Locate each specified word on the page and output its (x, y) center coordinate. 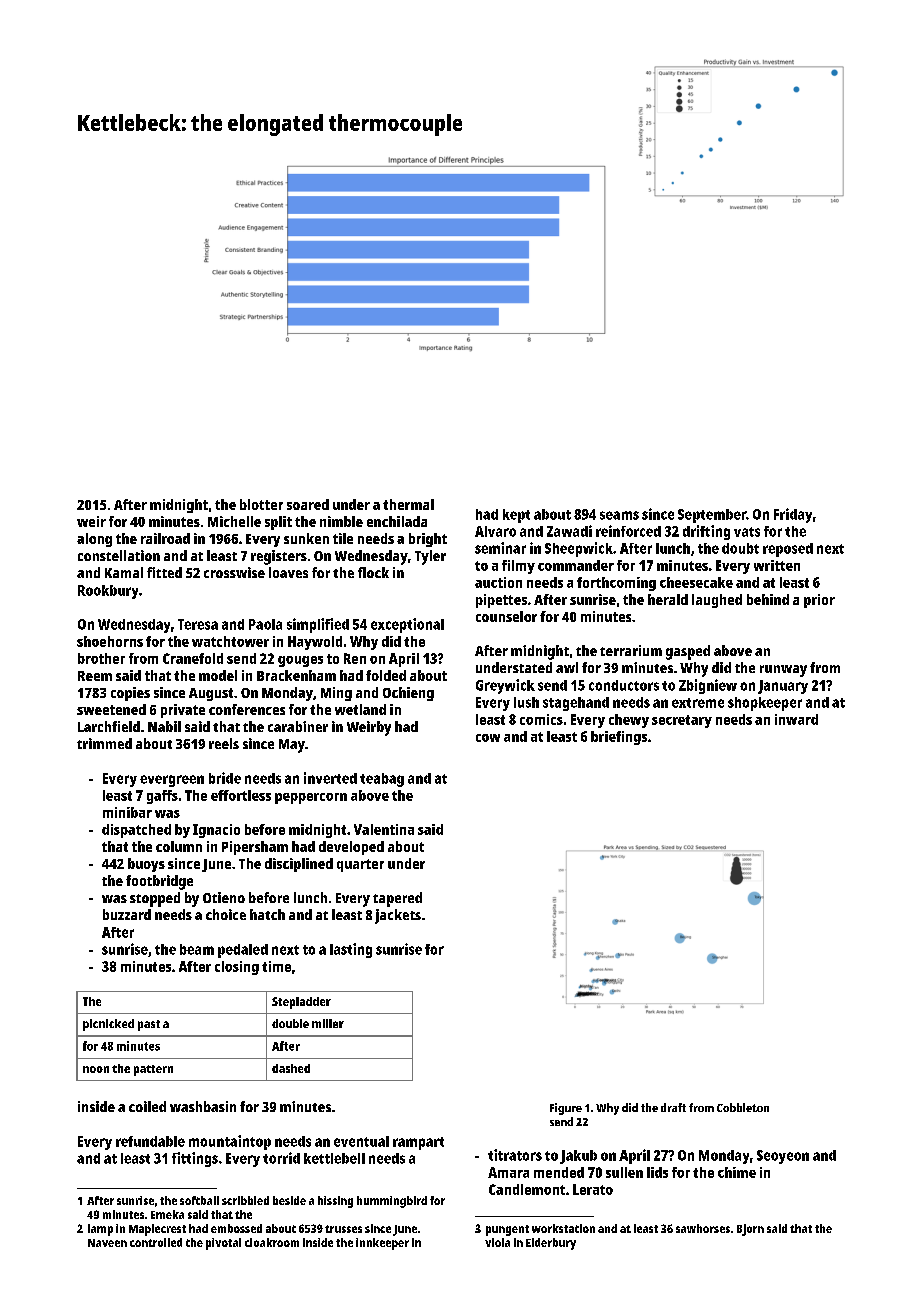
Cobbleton (743, 1107)
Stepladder (301, 1003)
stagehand (576, 704)
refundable (150, 1141)
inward (796, 719)
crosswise (234, 572)
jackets (398, 916)
